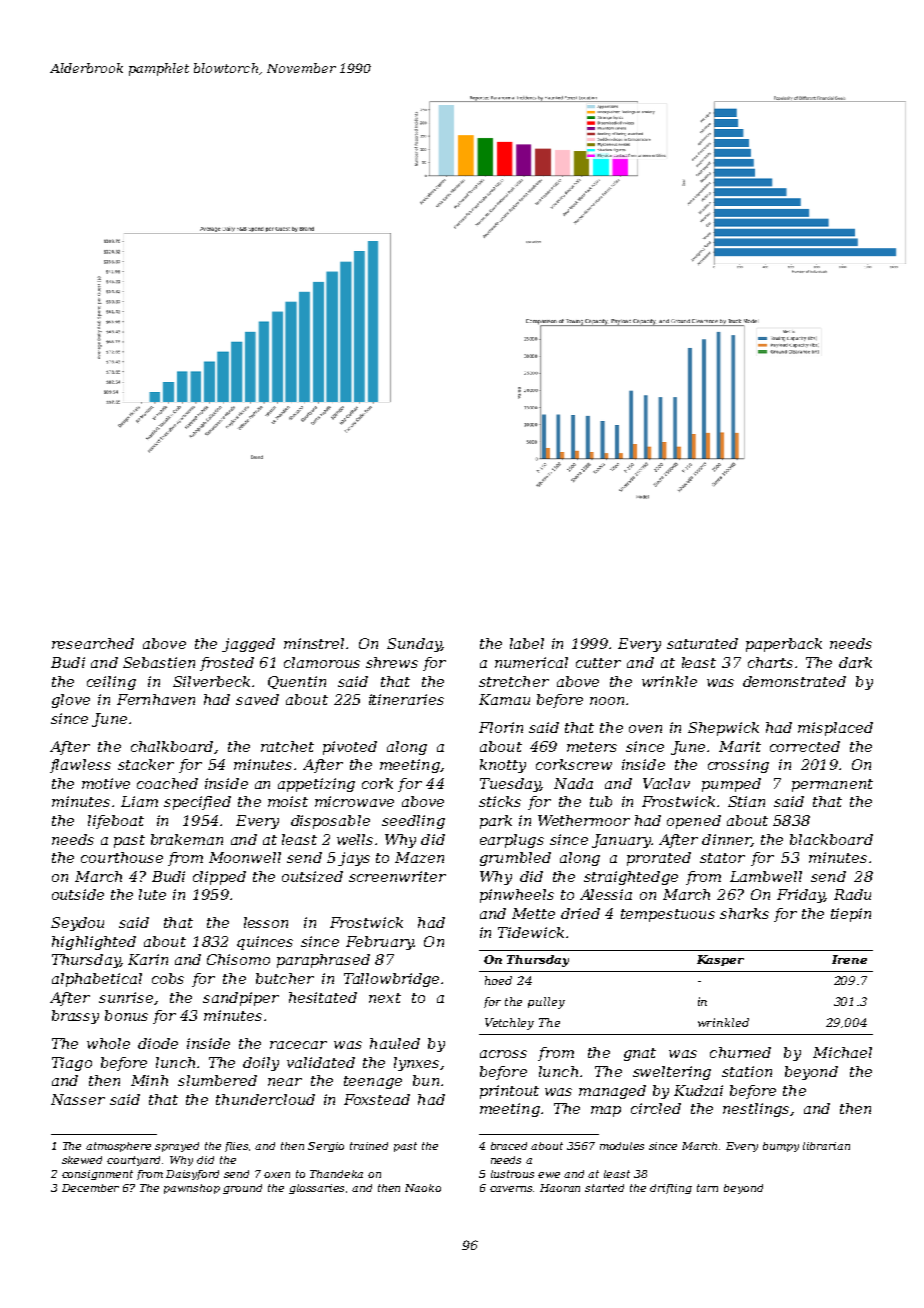  Describe the element at coordinates (322, 662) in the screenshot. I see `clamorous` at that location.
